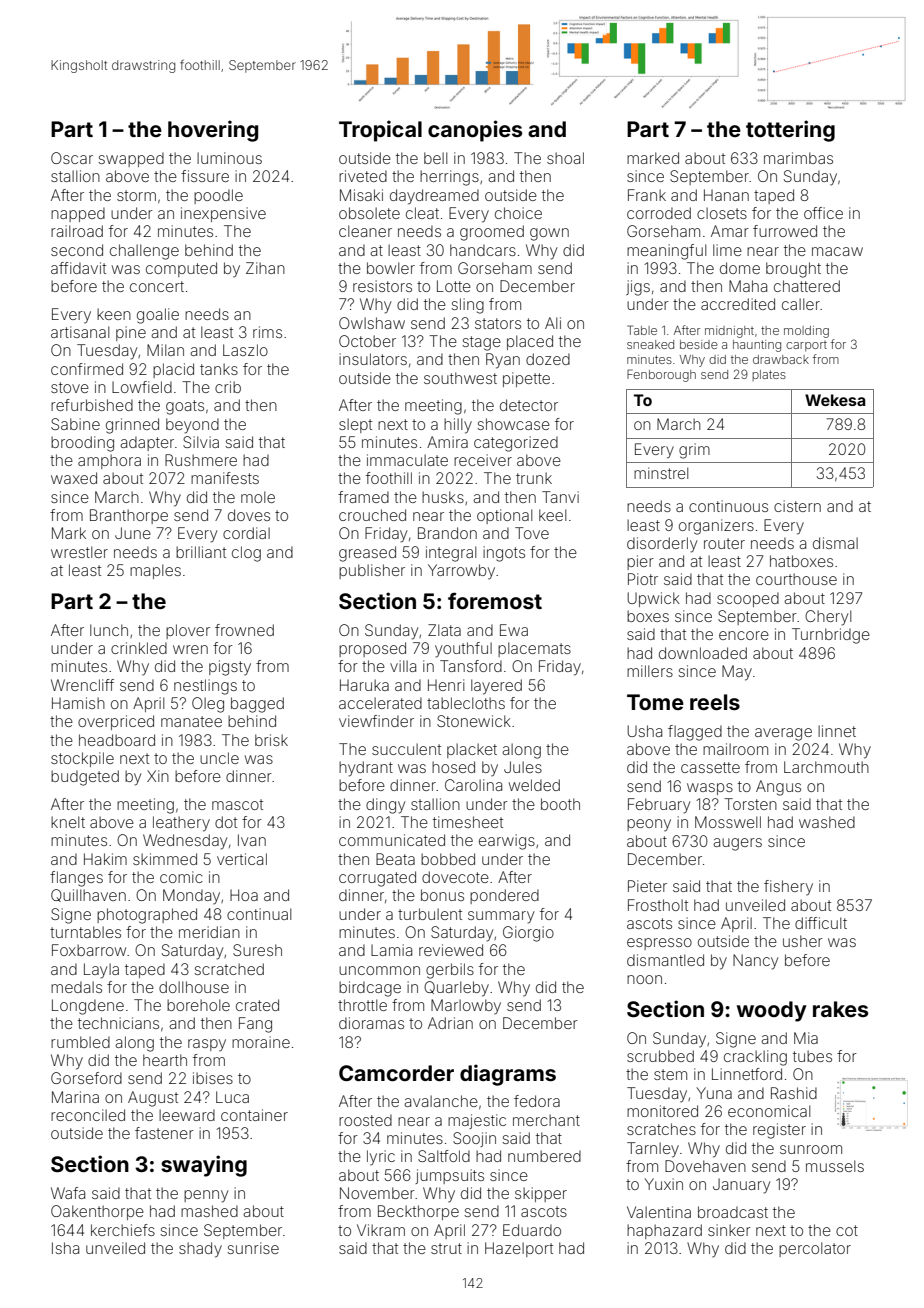 This page has width=924, height=1308. I want to click on macaw, so click(837, 251).
